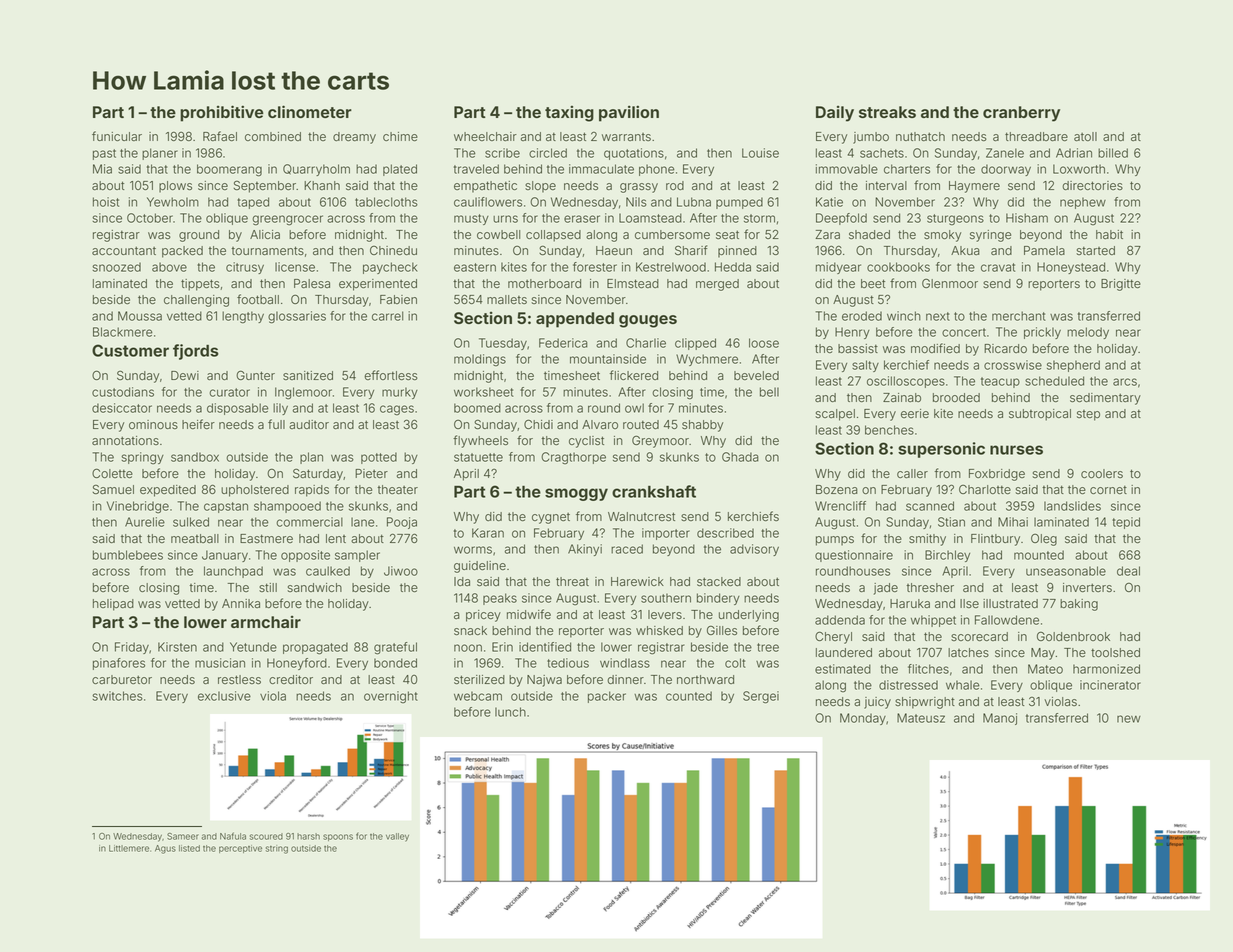  I want to click on streaks, so click(887, 112).
